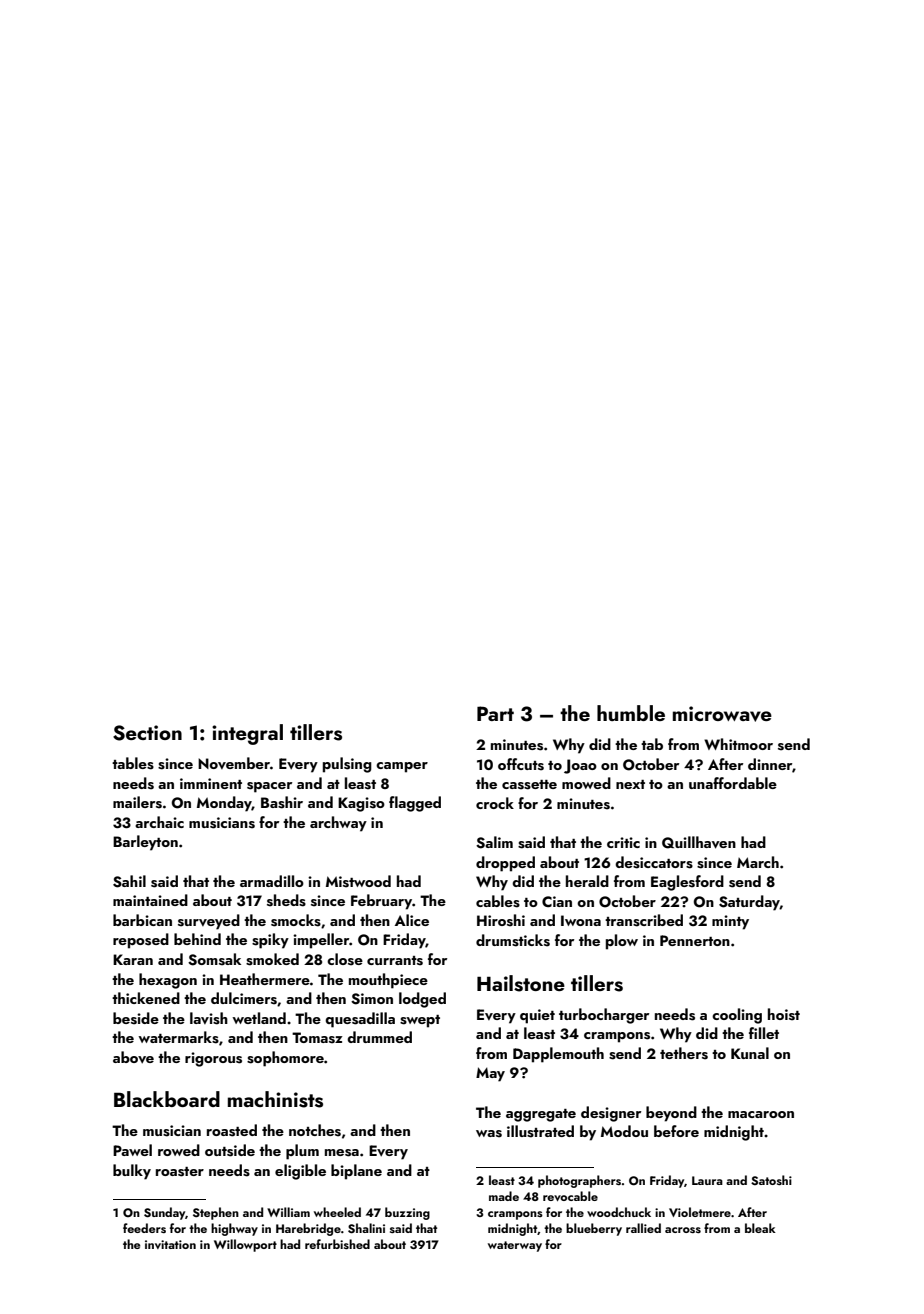 The height and width of the image is (1314, 924). Describe the element at coordinates (490, 1074) in the image. I see `May` at that location.
